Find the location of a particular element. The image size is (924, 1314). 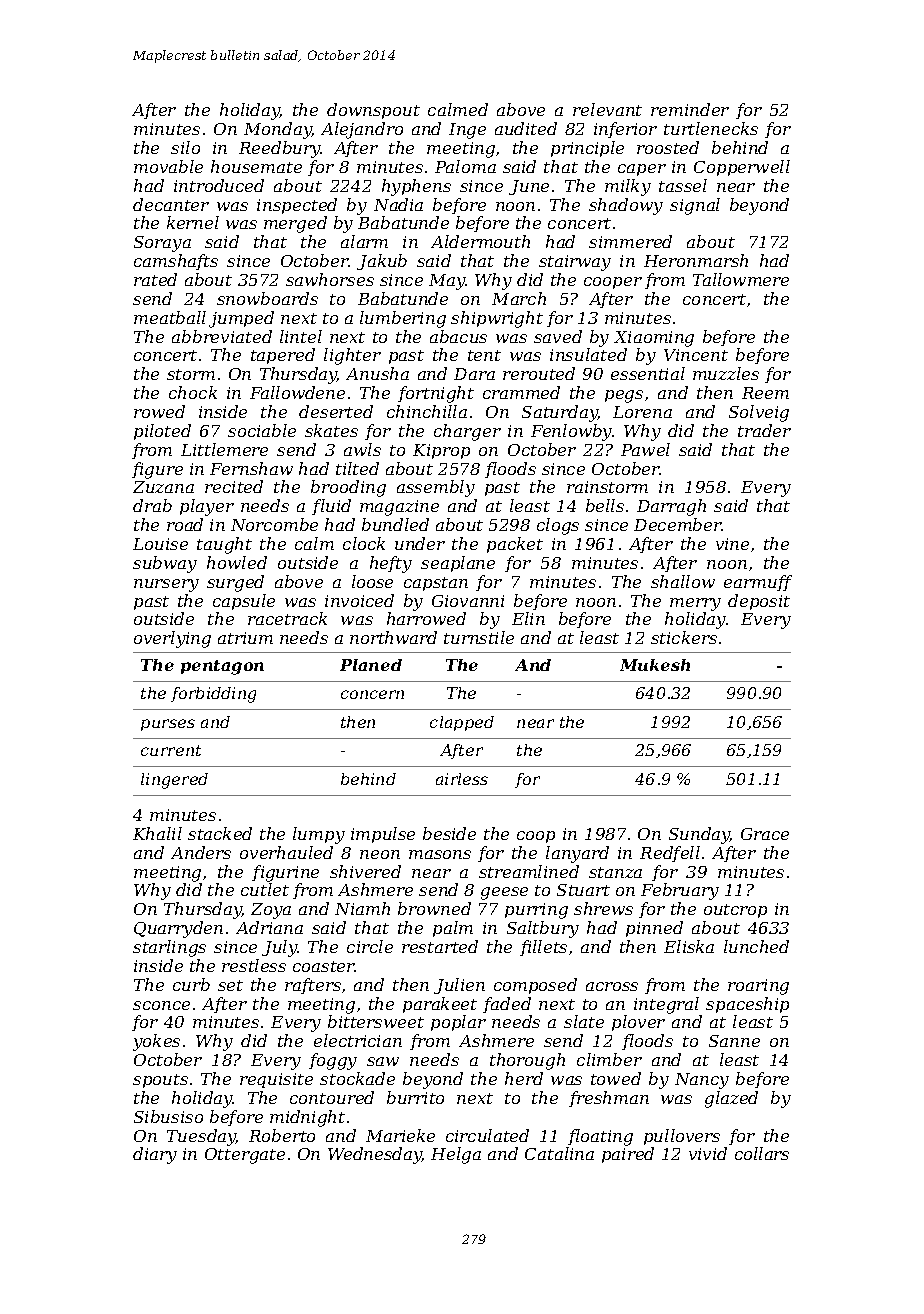

Helga is located at coordinates (456, 1155).
